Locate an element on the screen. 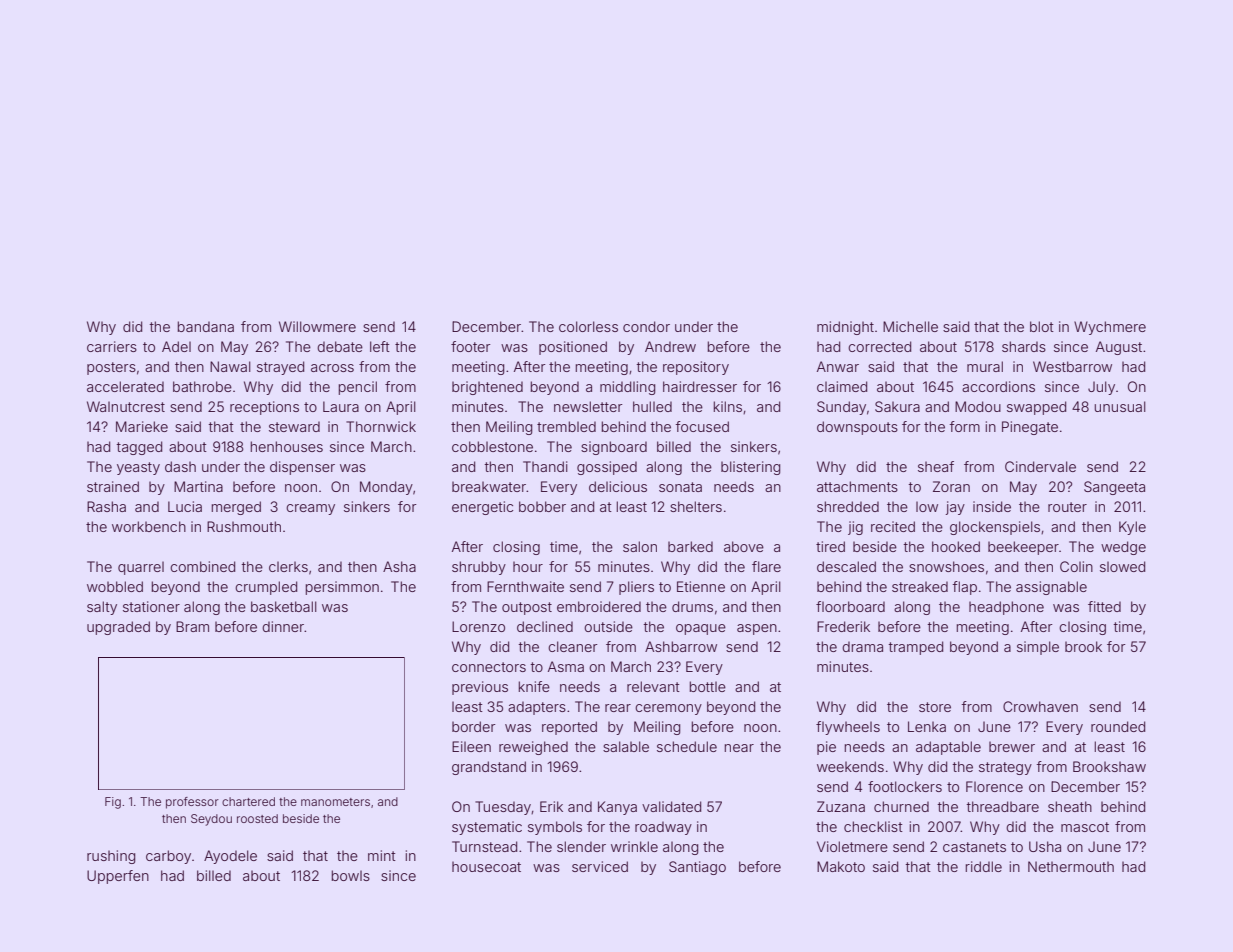 Image resolution: width=1233 pixels, height=952 pixels. energetic is located at coordinates (482, 508).
